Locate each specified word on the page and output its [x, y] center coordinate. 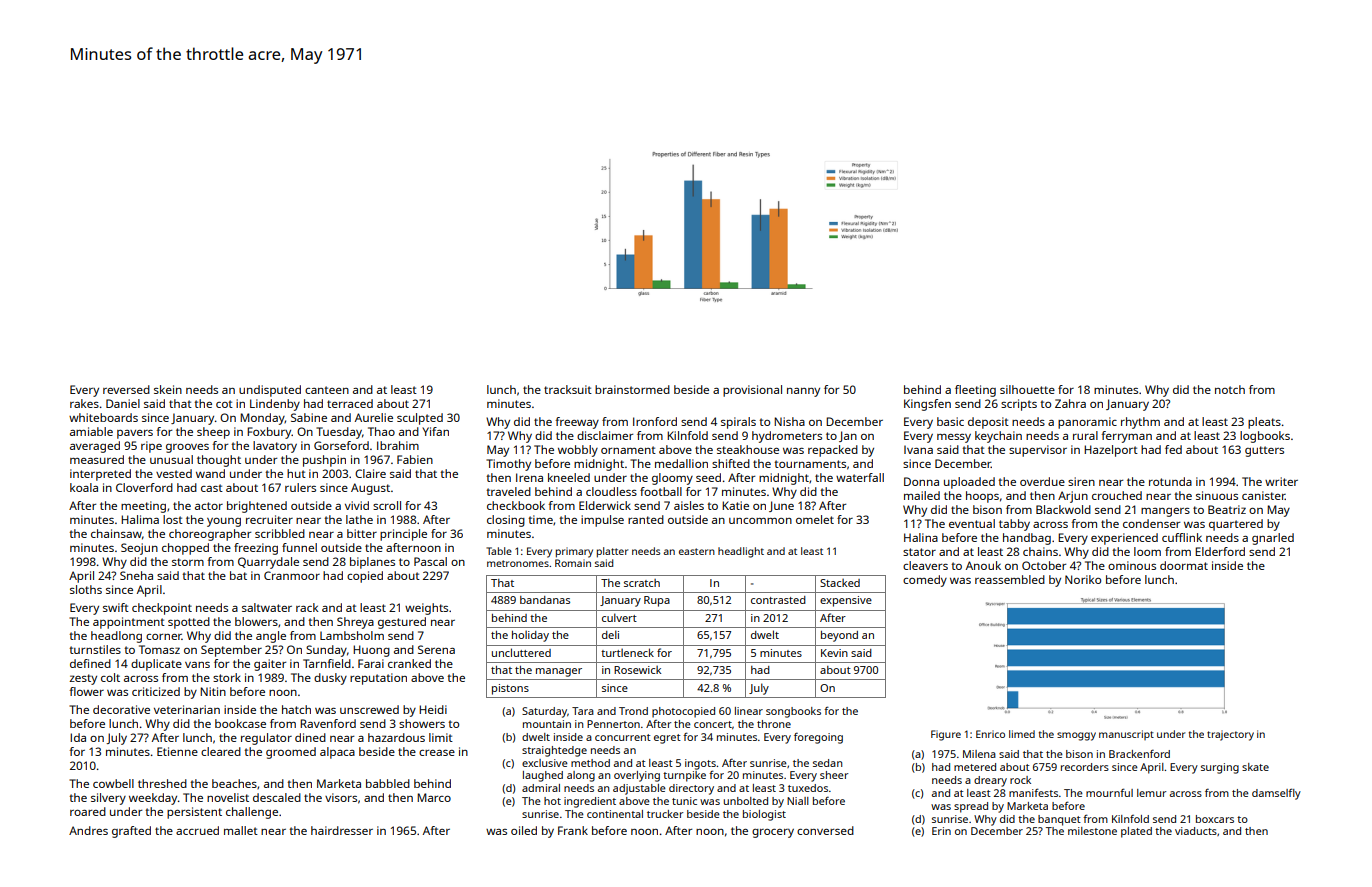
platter [612, 552]
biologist [764, 815]
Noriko [1083, 579]
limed [1022, 734]
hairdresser [342, 830]
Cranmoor [292, 575]
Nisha [789, 421]
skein [168, 389]
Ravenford [328, 723]
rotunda [1170, 481]
